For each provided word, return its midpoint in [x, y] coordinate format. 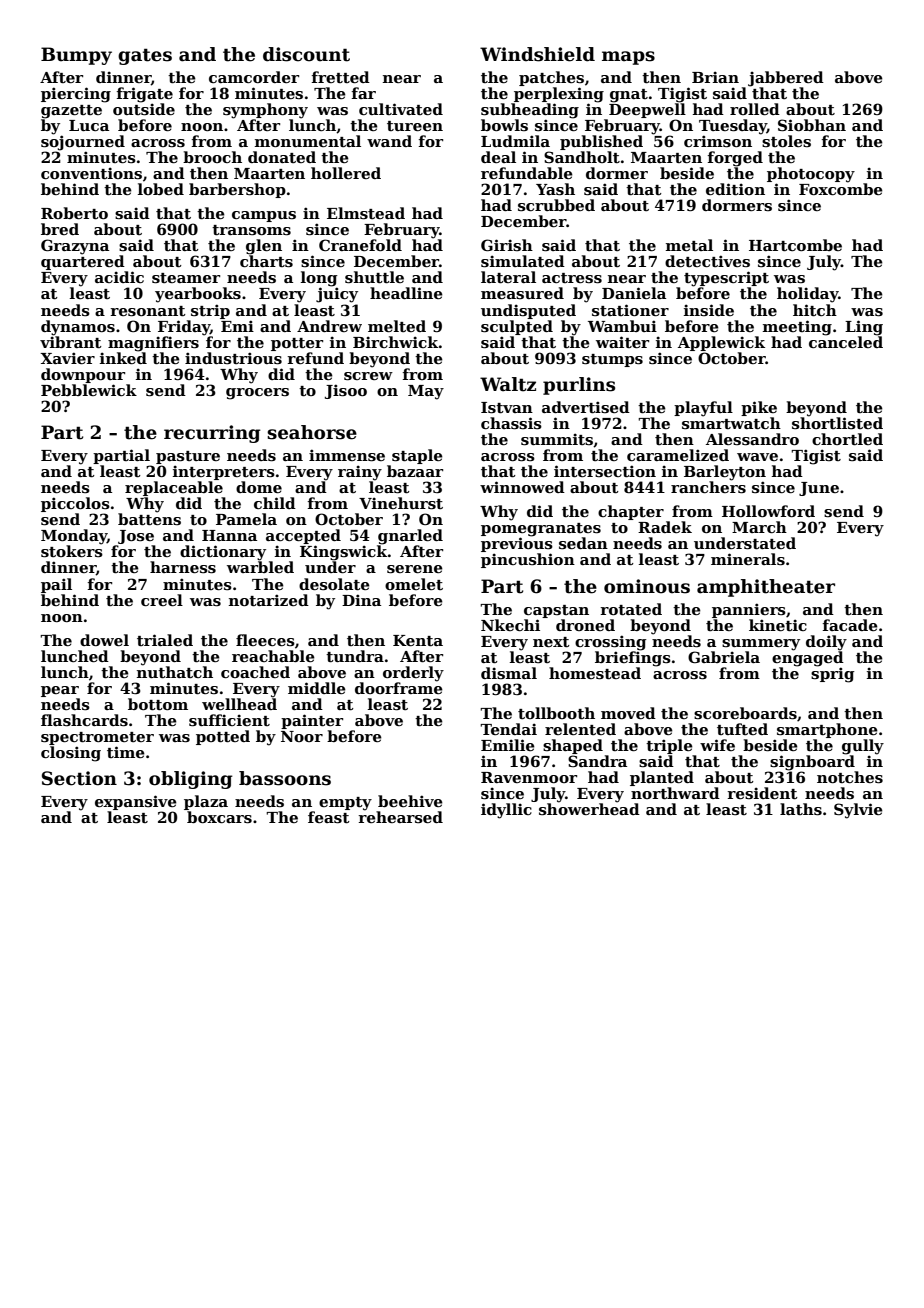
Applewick [721, 343]
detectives [707, 261]
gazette [71, 112]
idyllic [506, 811]
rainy [360, 473]
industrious [233, 358]
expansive [136, 802]
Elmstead [366, 213]
